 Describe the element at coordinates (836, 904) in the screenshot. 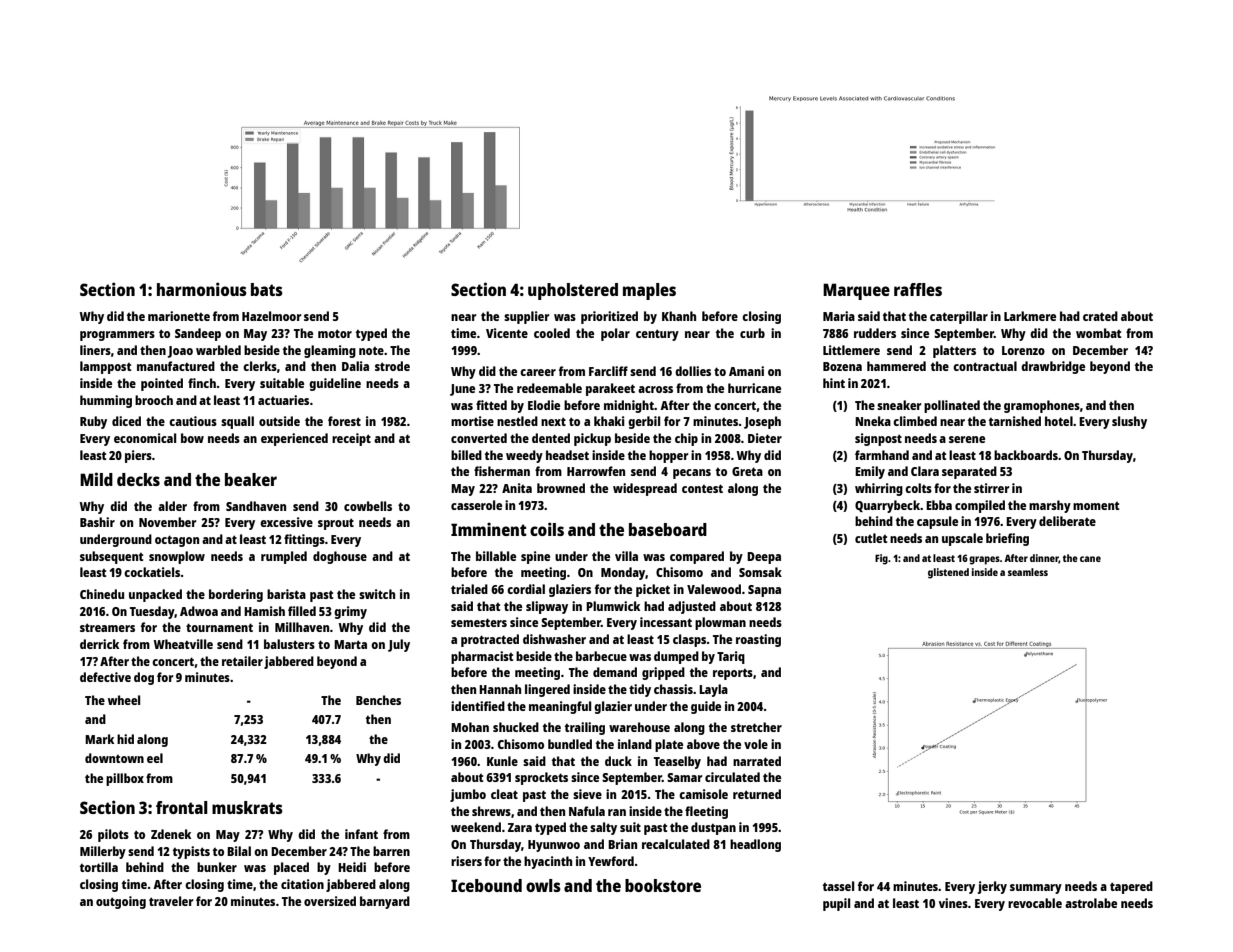

I see `pupil` at that location.
